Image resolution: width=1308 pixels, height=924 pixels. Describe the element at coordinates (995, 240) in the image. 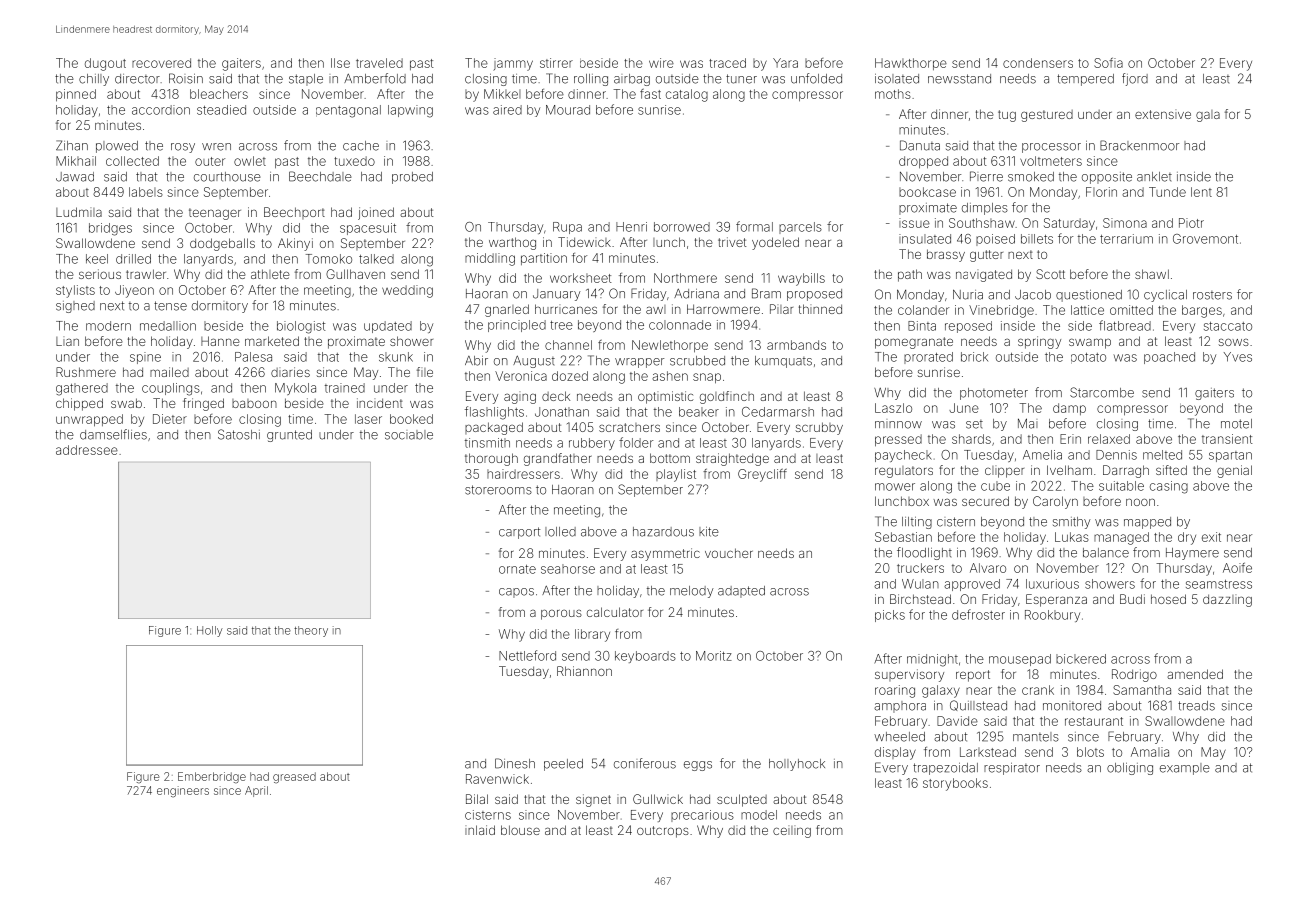

I see `poised` at that location.
